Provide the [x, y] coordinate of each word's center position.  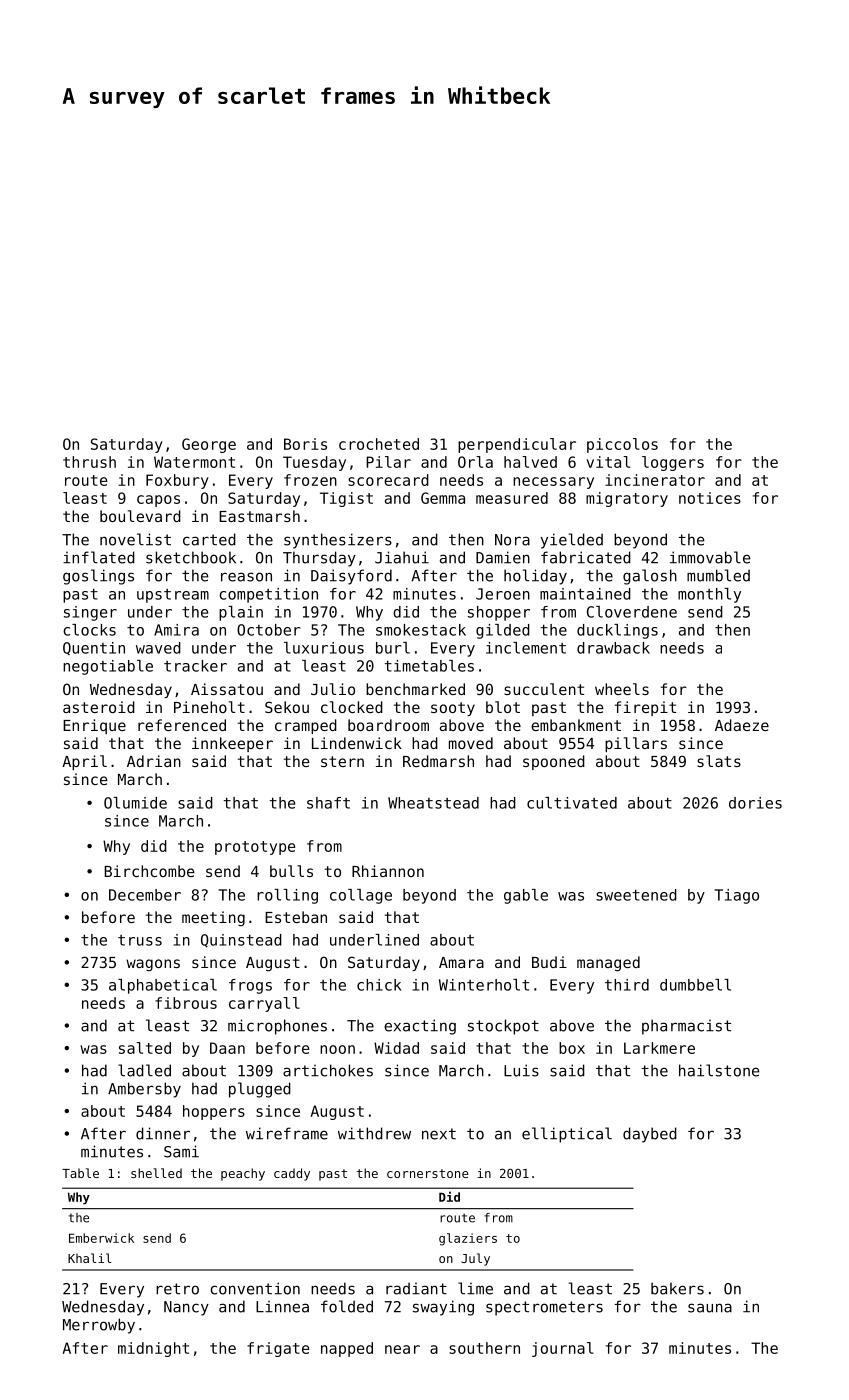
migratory [627, 499]
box [572, 1048]
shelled [156, 1173]
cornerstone [427, 1173]
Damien [503, 557]
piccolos [622, 445]
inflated [99, 557]
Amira [176, 630]
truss [140, 940]
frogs [250, 986]
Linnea [282, 1306]
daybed [650, 1135]
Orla [475, 462]
